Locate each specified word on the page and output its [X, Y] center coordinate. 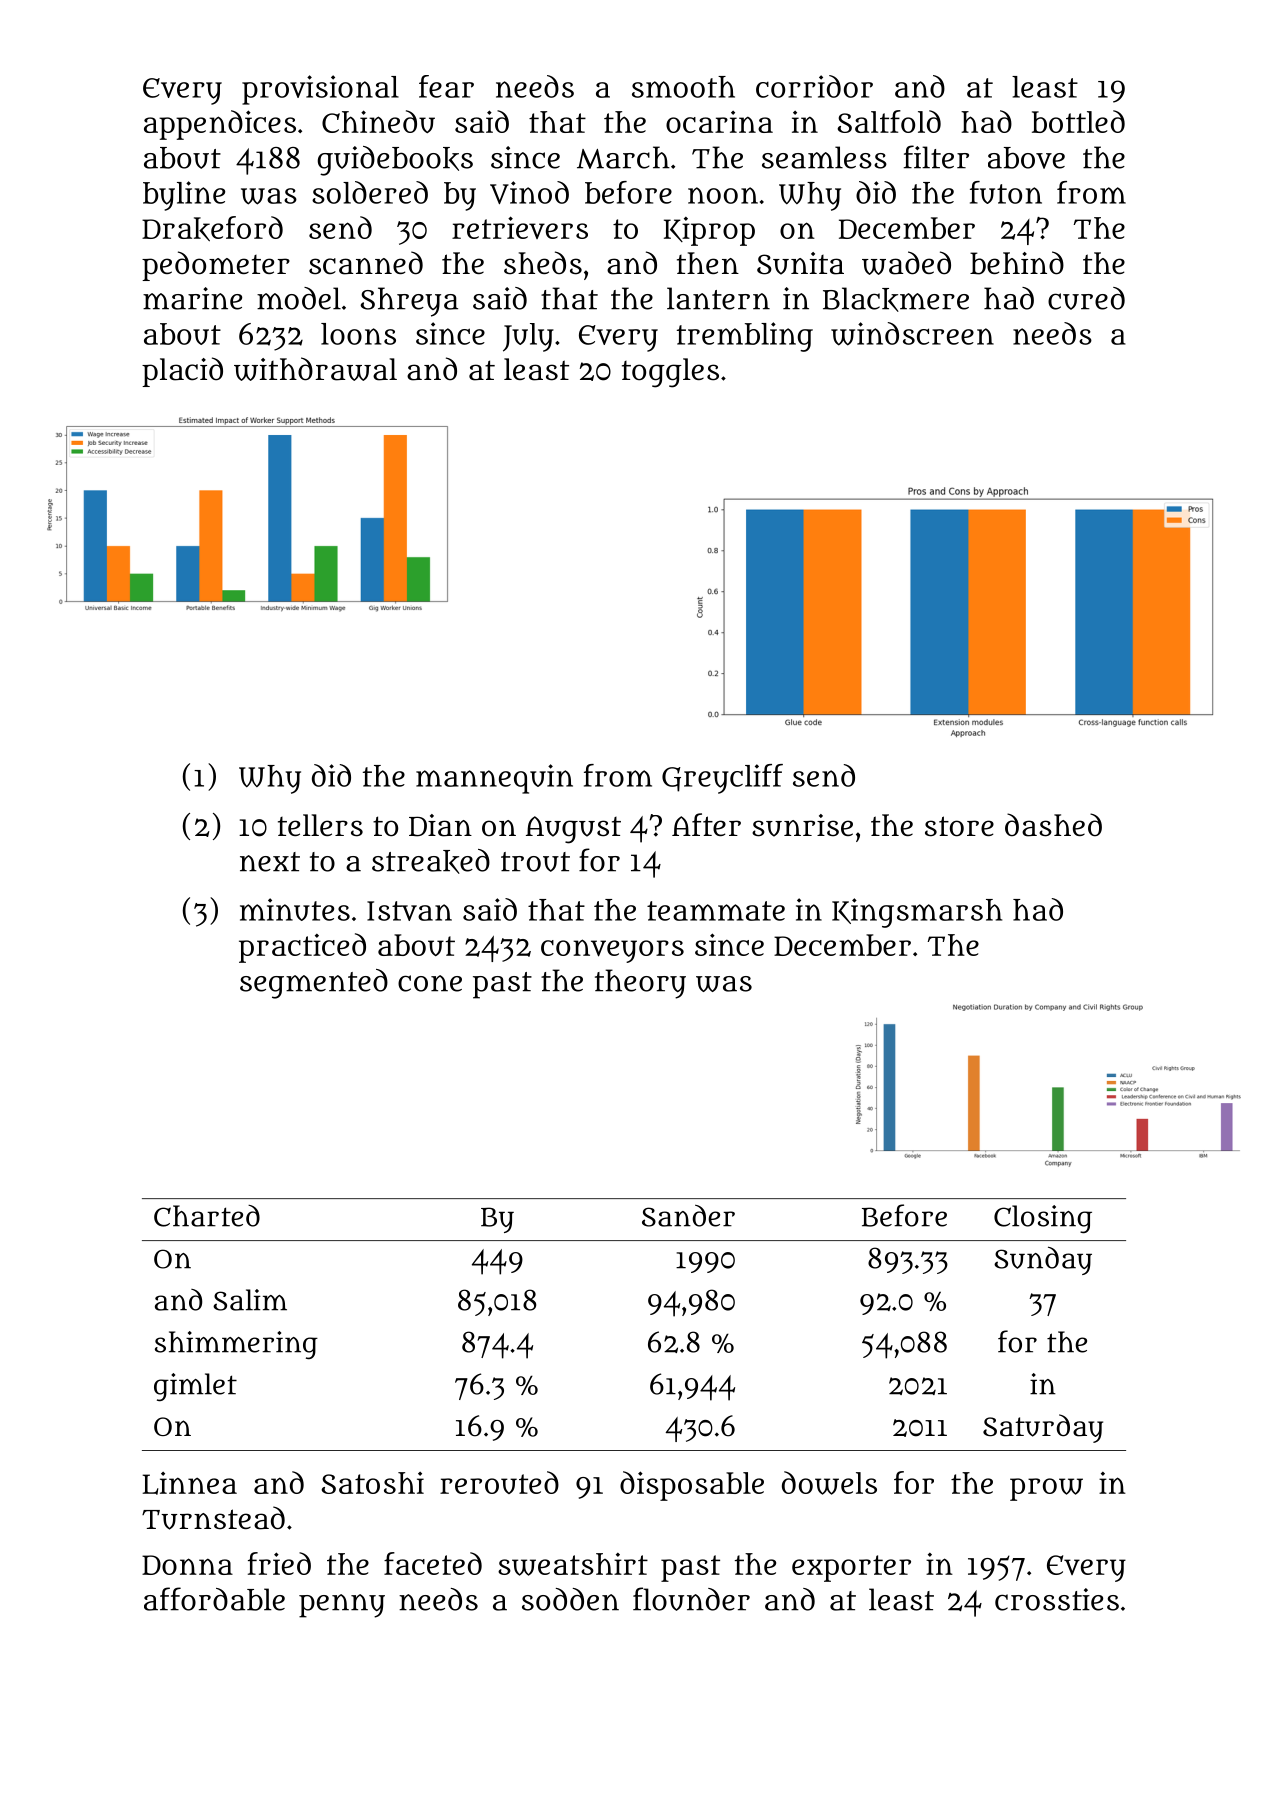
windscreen [912, 334]
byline [184, 196]
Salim [250, 1300]
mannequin [494, 779]
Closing [1043, 1219]
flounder [691, 1599]
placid [182, 372]
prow [1046, 1489]
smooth [683, 87]
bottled [1078, 121]
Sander [688, 1216]
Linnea [190, 1483]
